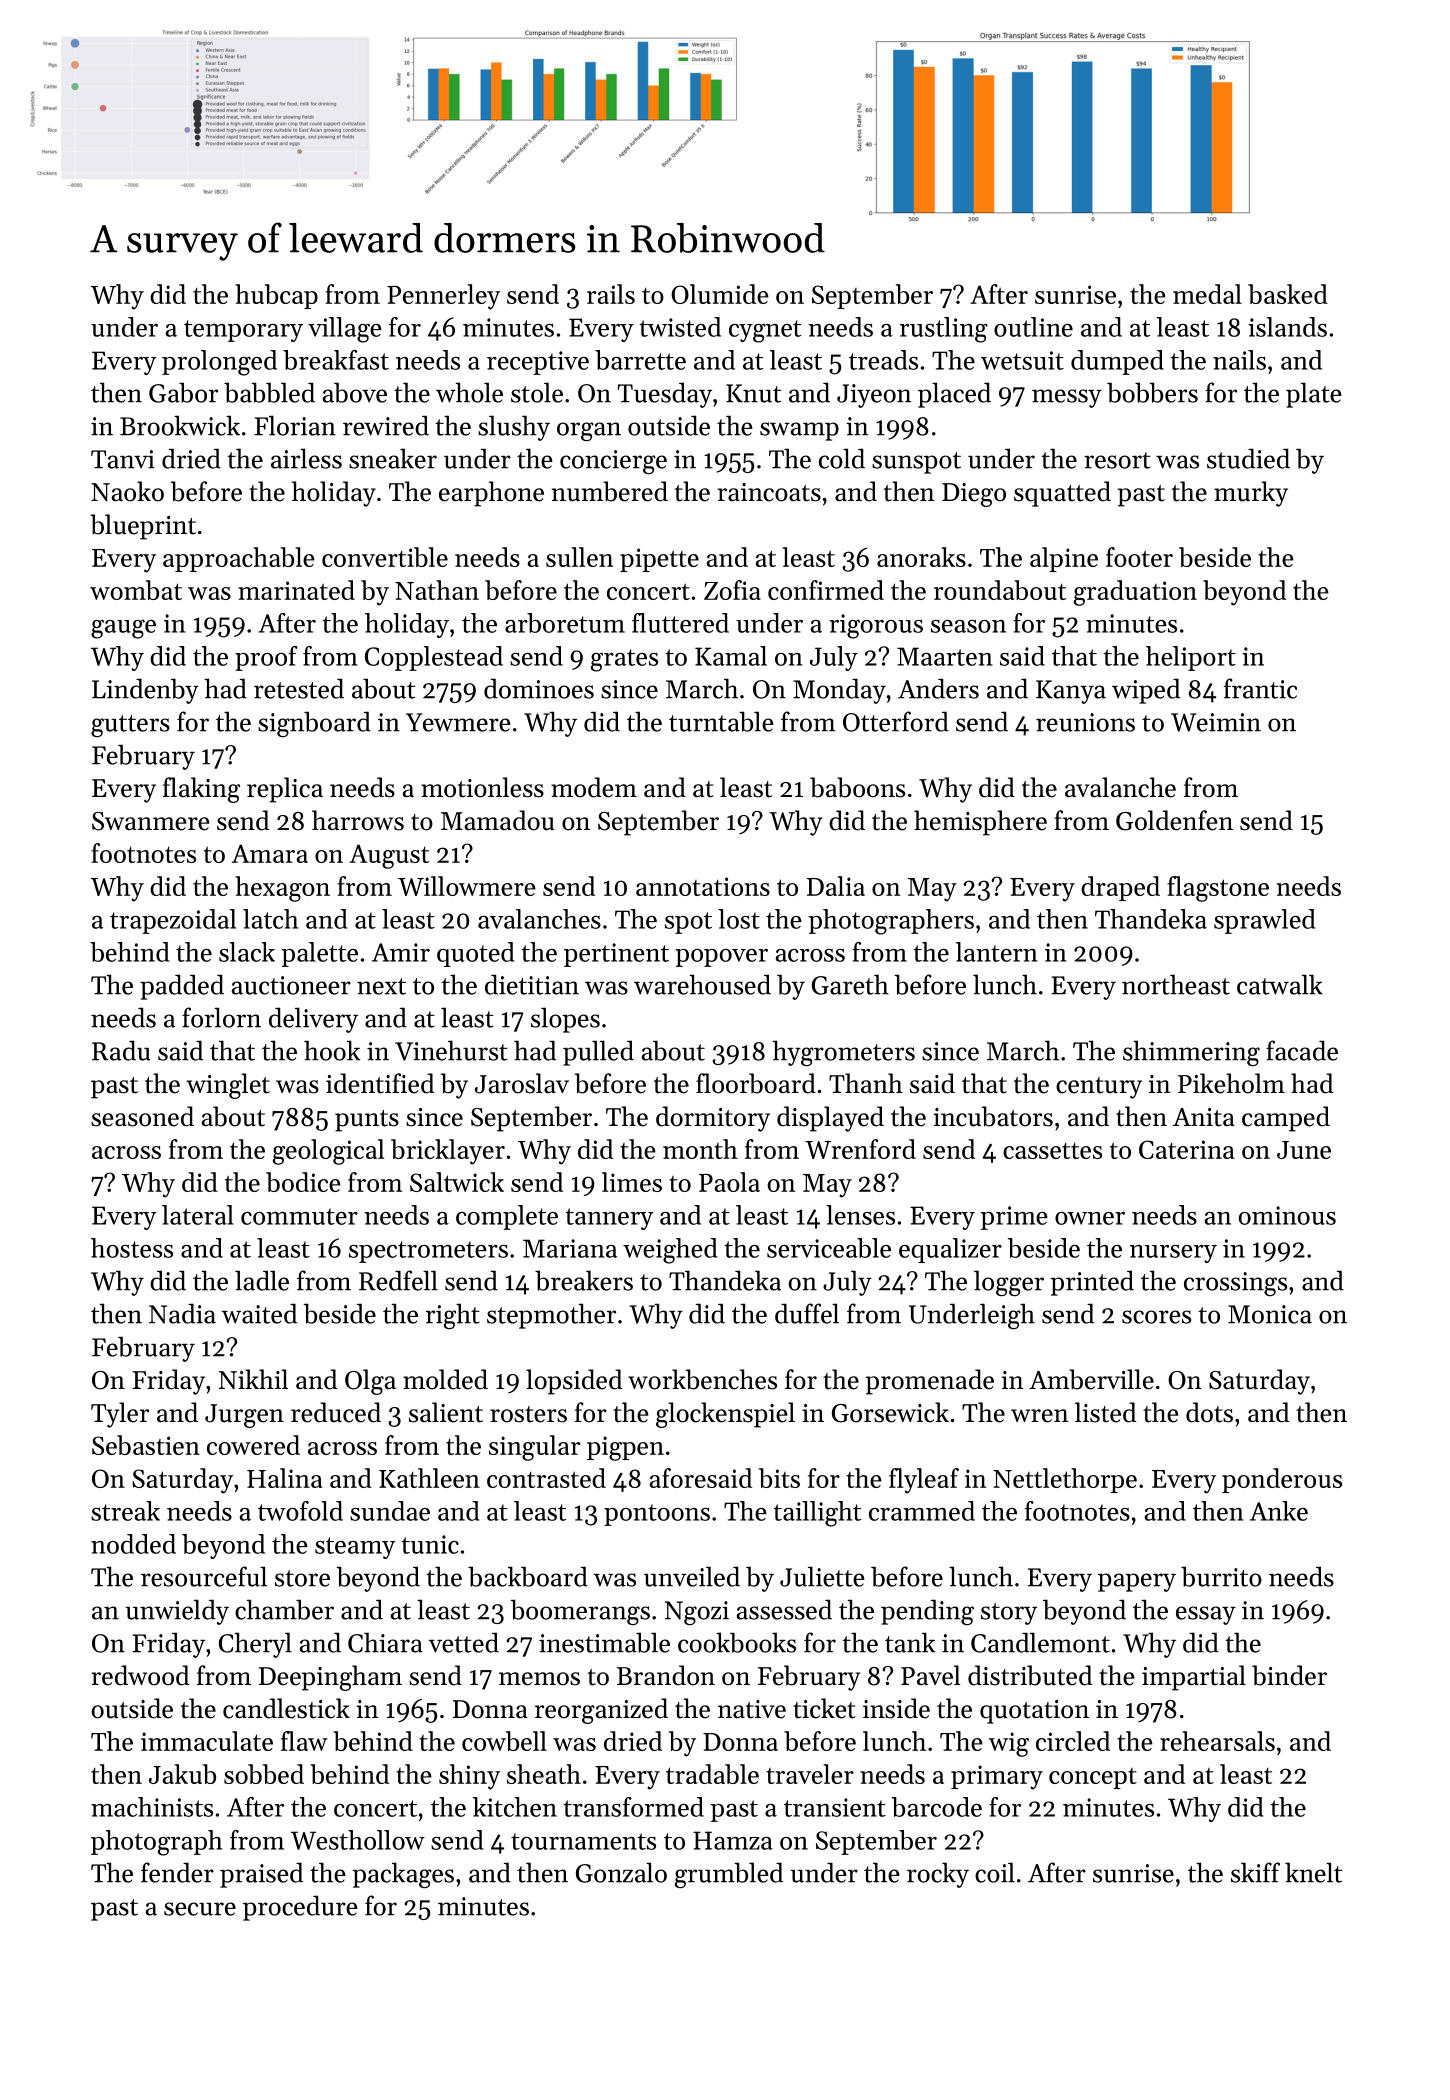  What do you see at coordinates (398, 1280) in the screenshot?
I see `Redfell` at bounding box center [398, 1280].
